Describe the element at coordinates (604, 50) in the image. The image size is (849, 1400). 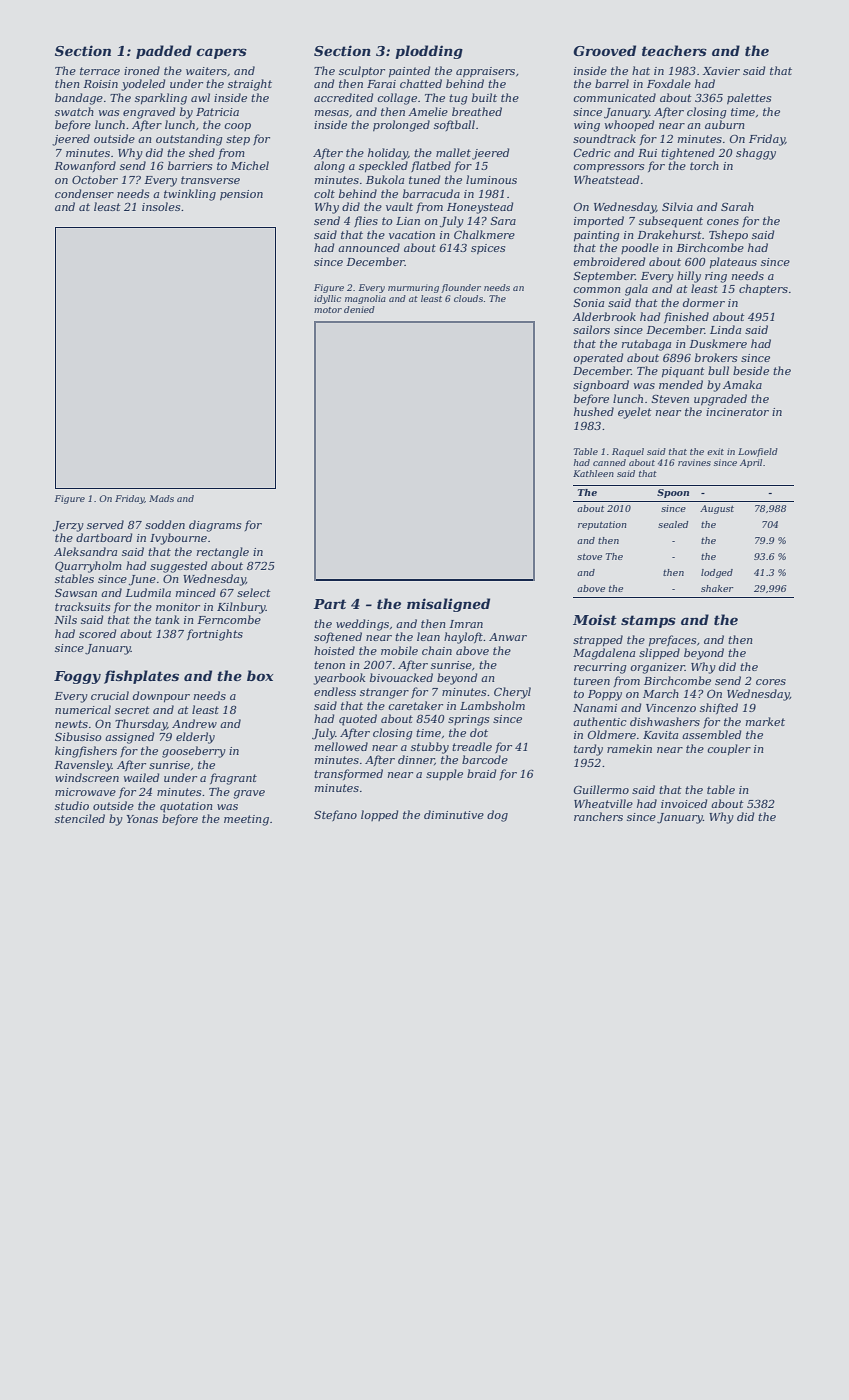
I see `Grooved` at that location.
